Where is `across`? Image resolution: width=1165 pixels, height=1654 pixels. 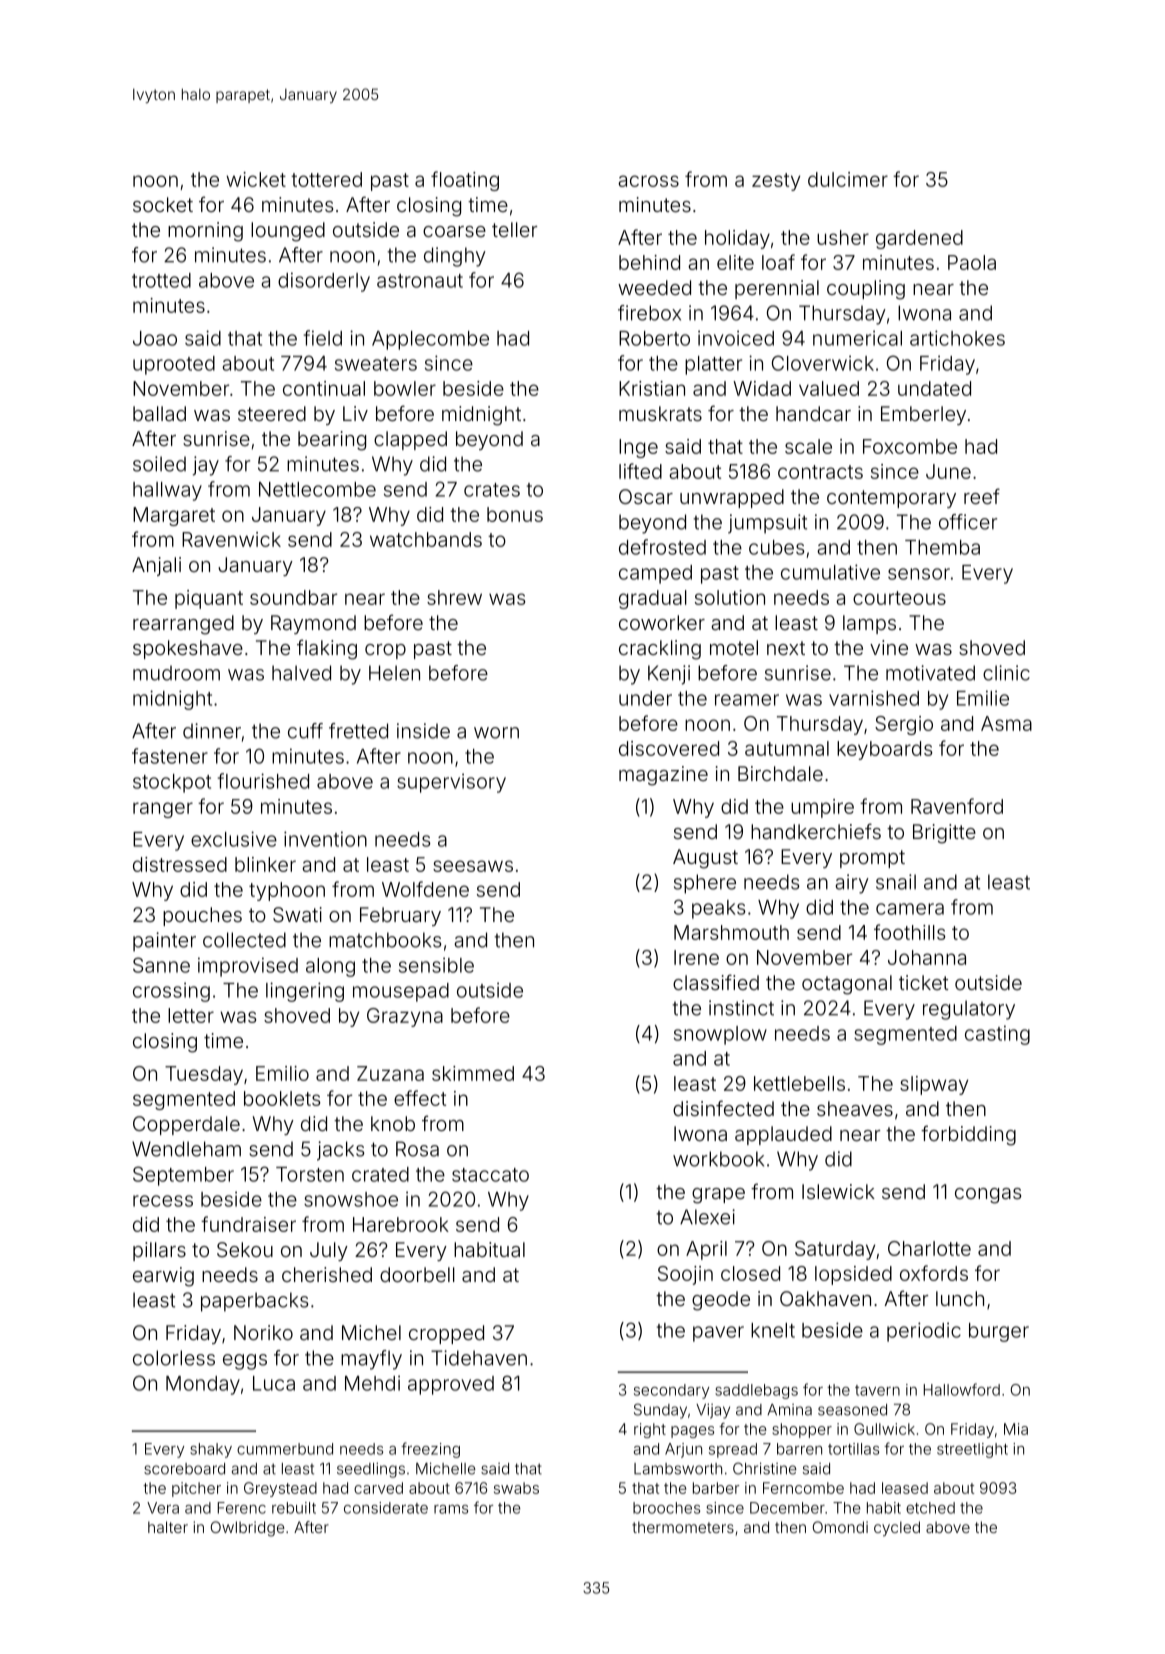
across is located at coordinates (648, 181).
